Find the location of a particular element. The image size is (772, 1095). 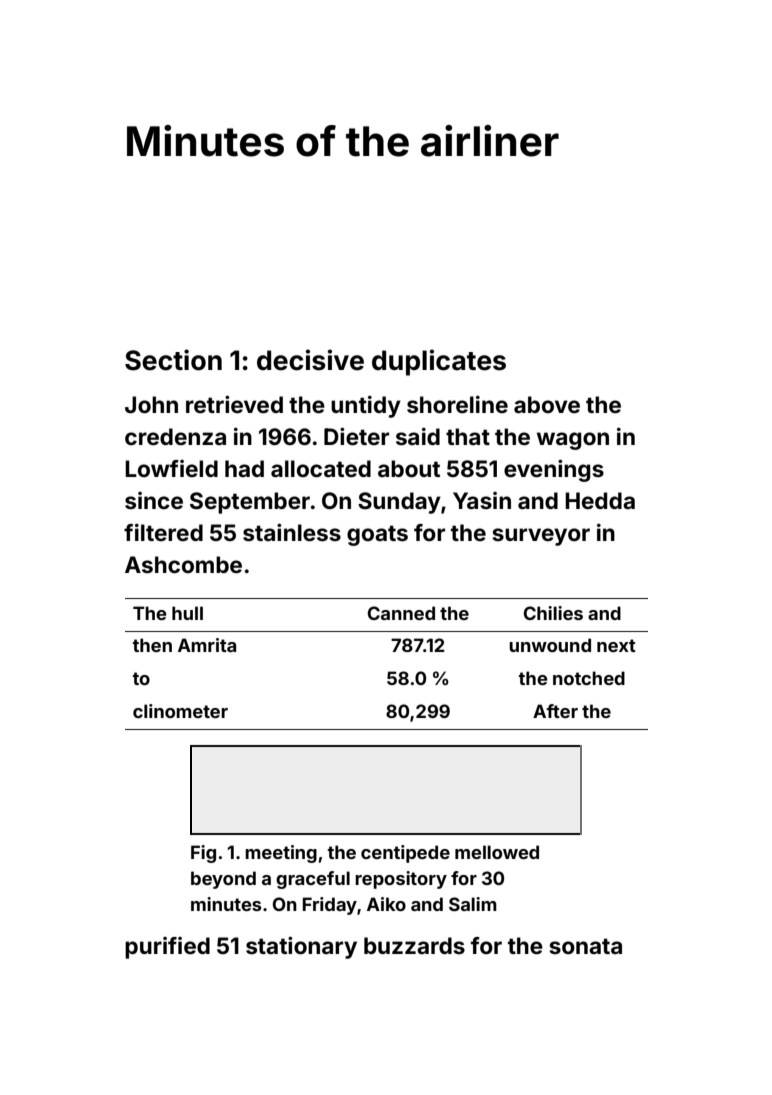

wagon is located at coordinates (573, 441).
